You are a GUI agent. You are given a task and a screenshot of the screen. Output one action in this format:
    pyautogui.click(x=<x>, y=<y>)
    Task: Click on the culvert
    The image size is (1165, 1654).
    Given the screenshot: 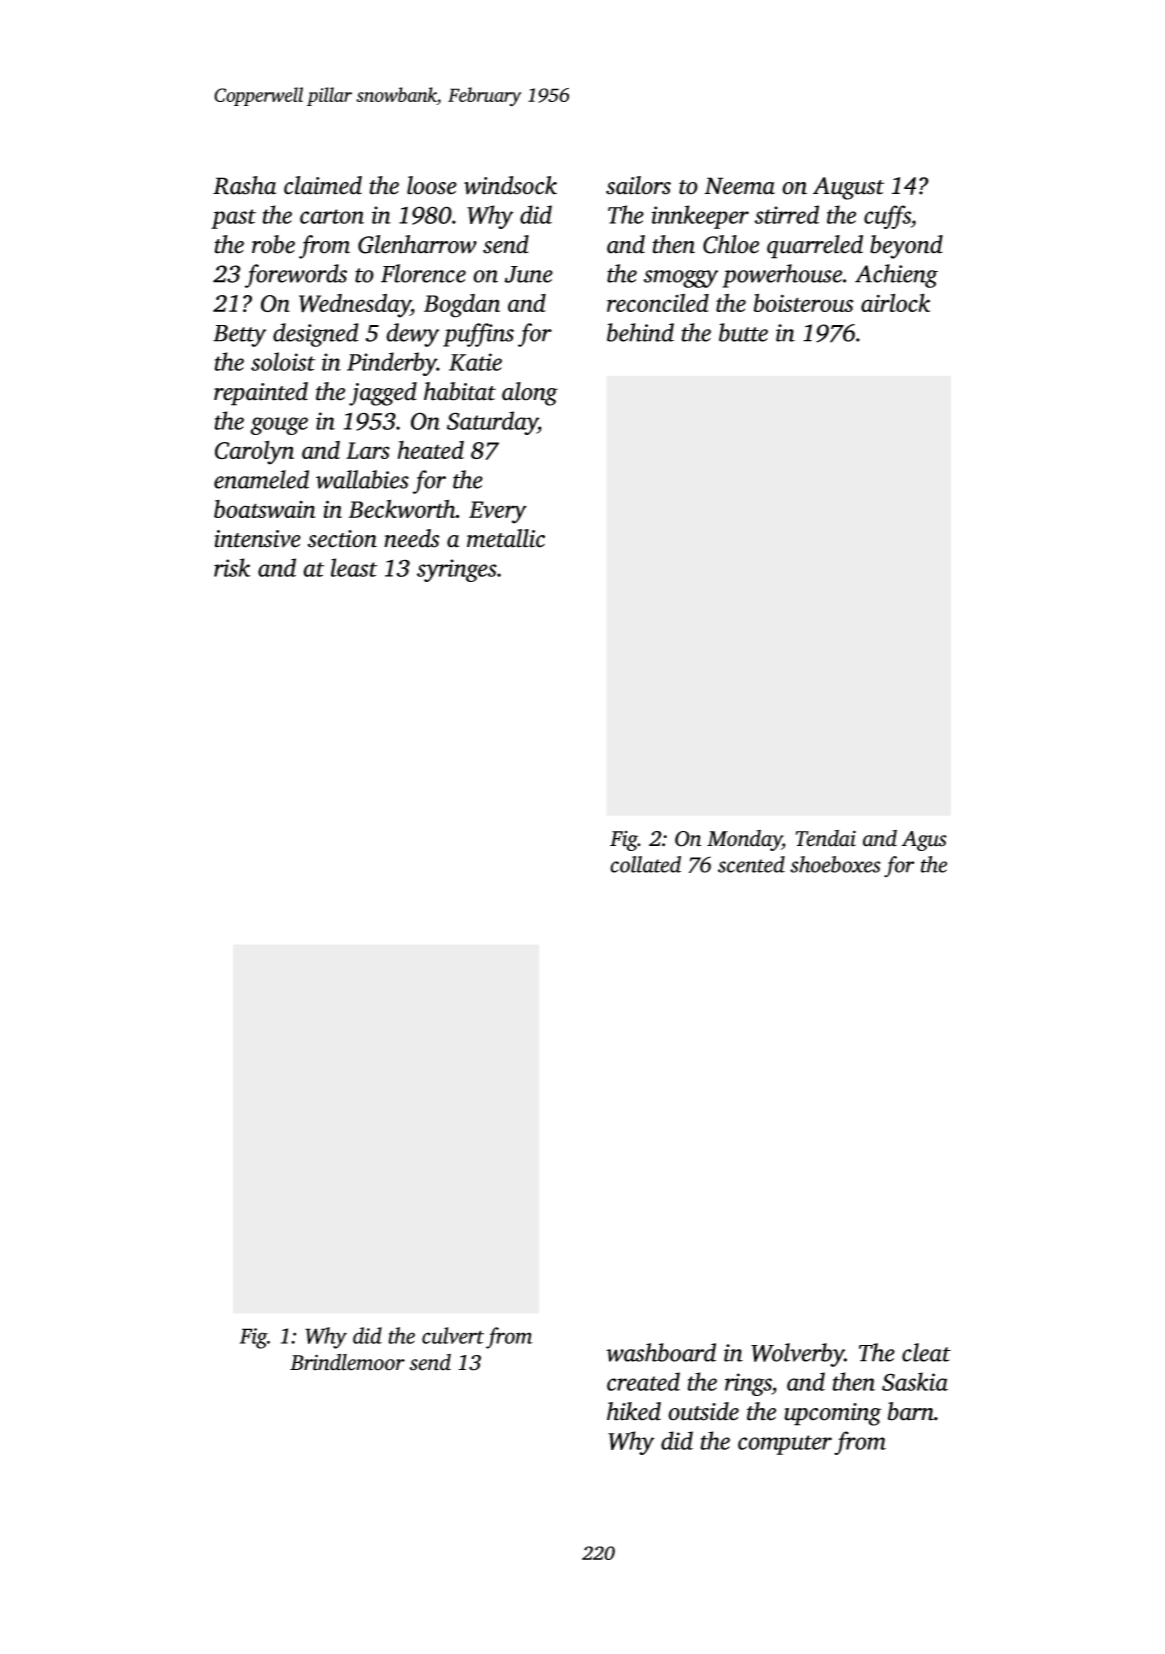 What is the action you would take?
    pyautogui.click(x=453, y=1335)
